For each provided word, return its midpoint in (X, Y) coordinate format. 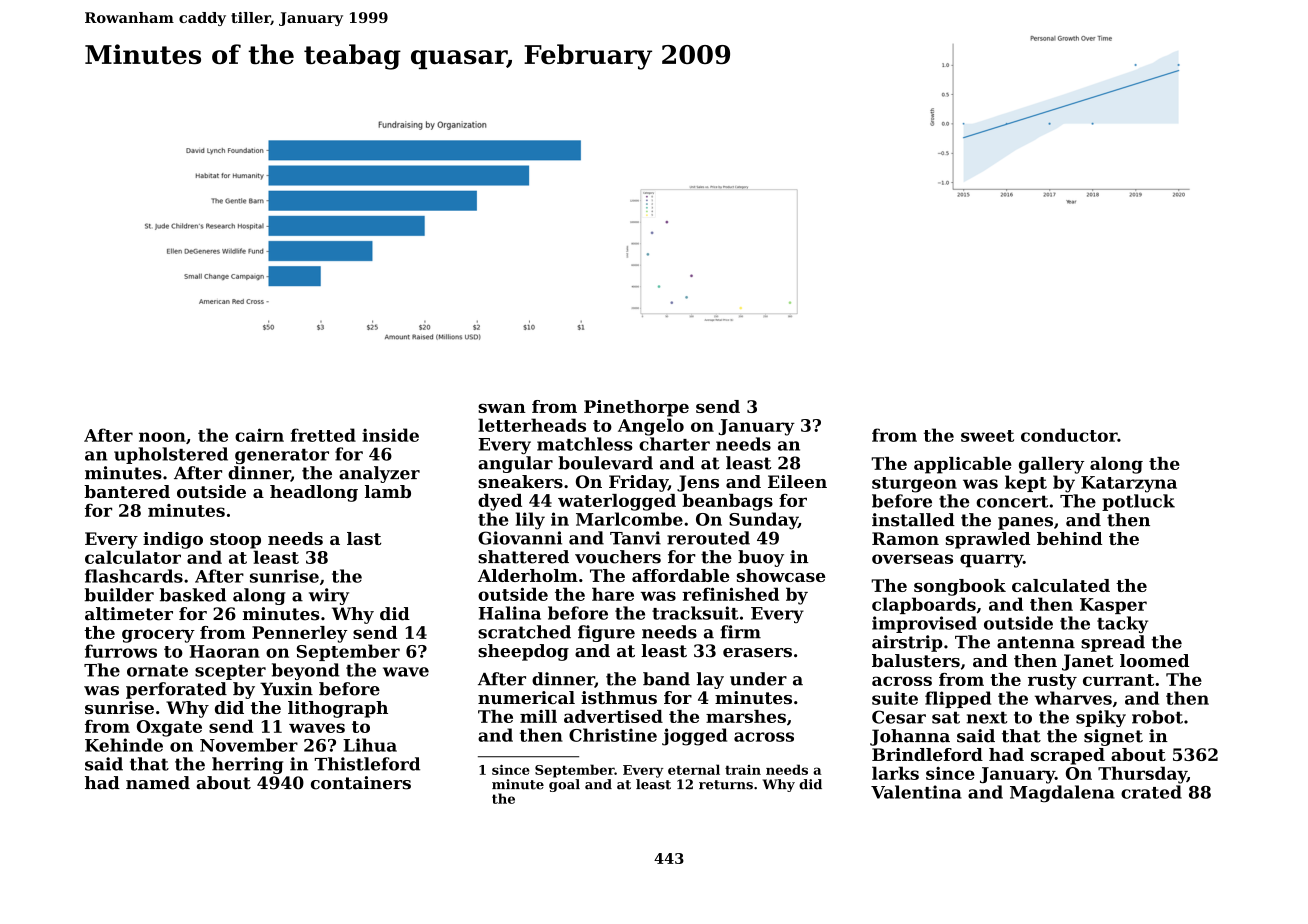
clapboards (924, 605)
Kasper (1113, 606)
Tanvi (635, 538)
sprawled (988, 540)
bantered (127, 491)
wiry (329, 596)
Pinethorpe (636, 408)
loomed (1154, 660)
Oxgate (169, 728)
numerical (526, 697)
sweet (987, 436)
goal (564, 785)
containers (361, 783)
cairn (259, 435)
